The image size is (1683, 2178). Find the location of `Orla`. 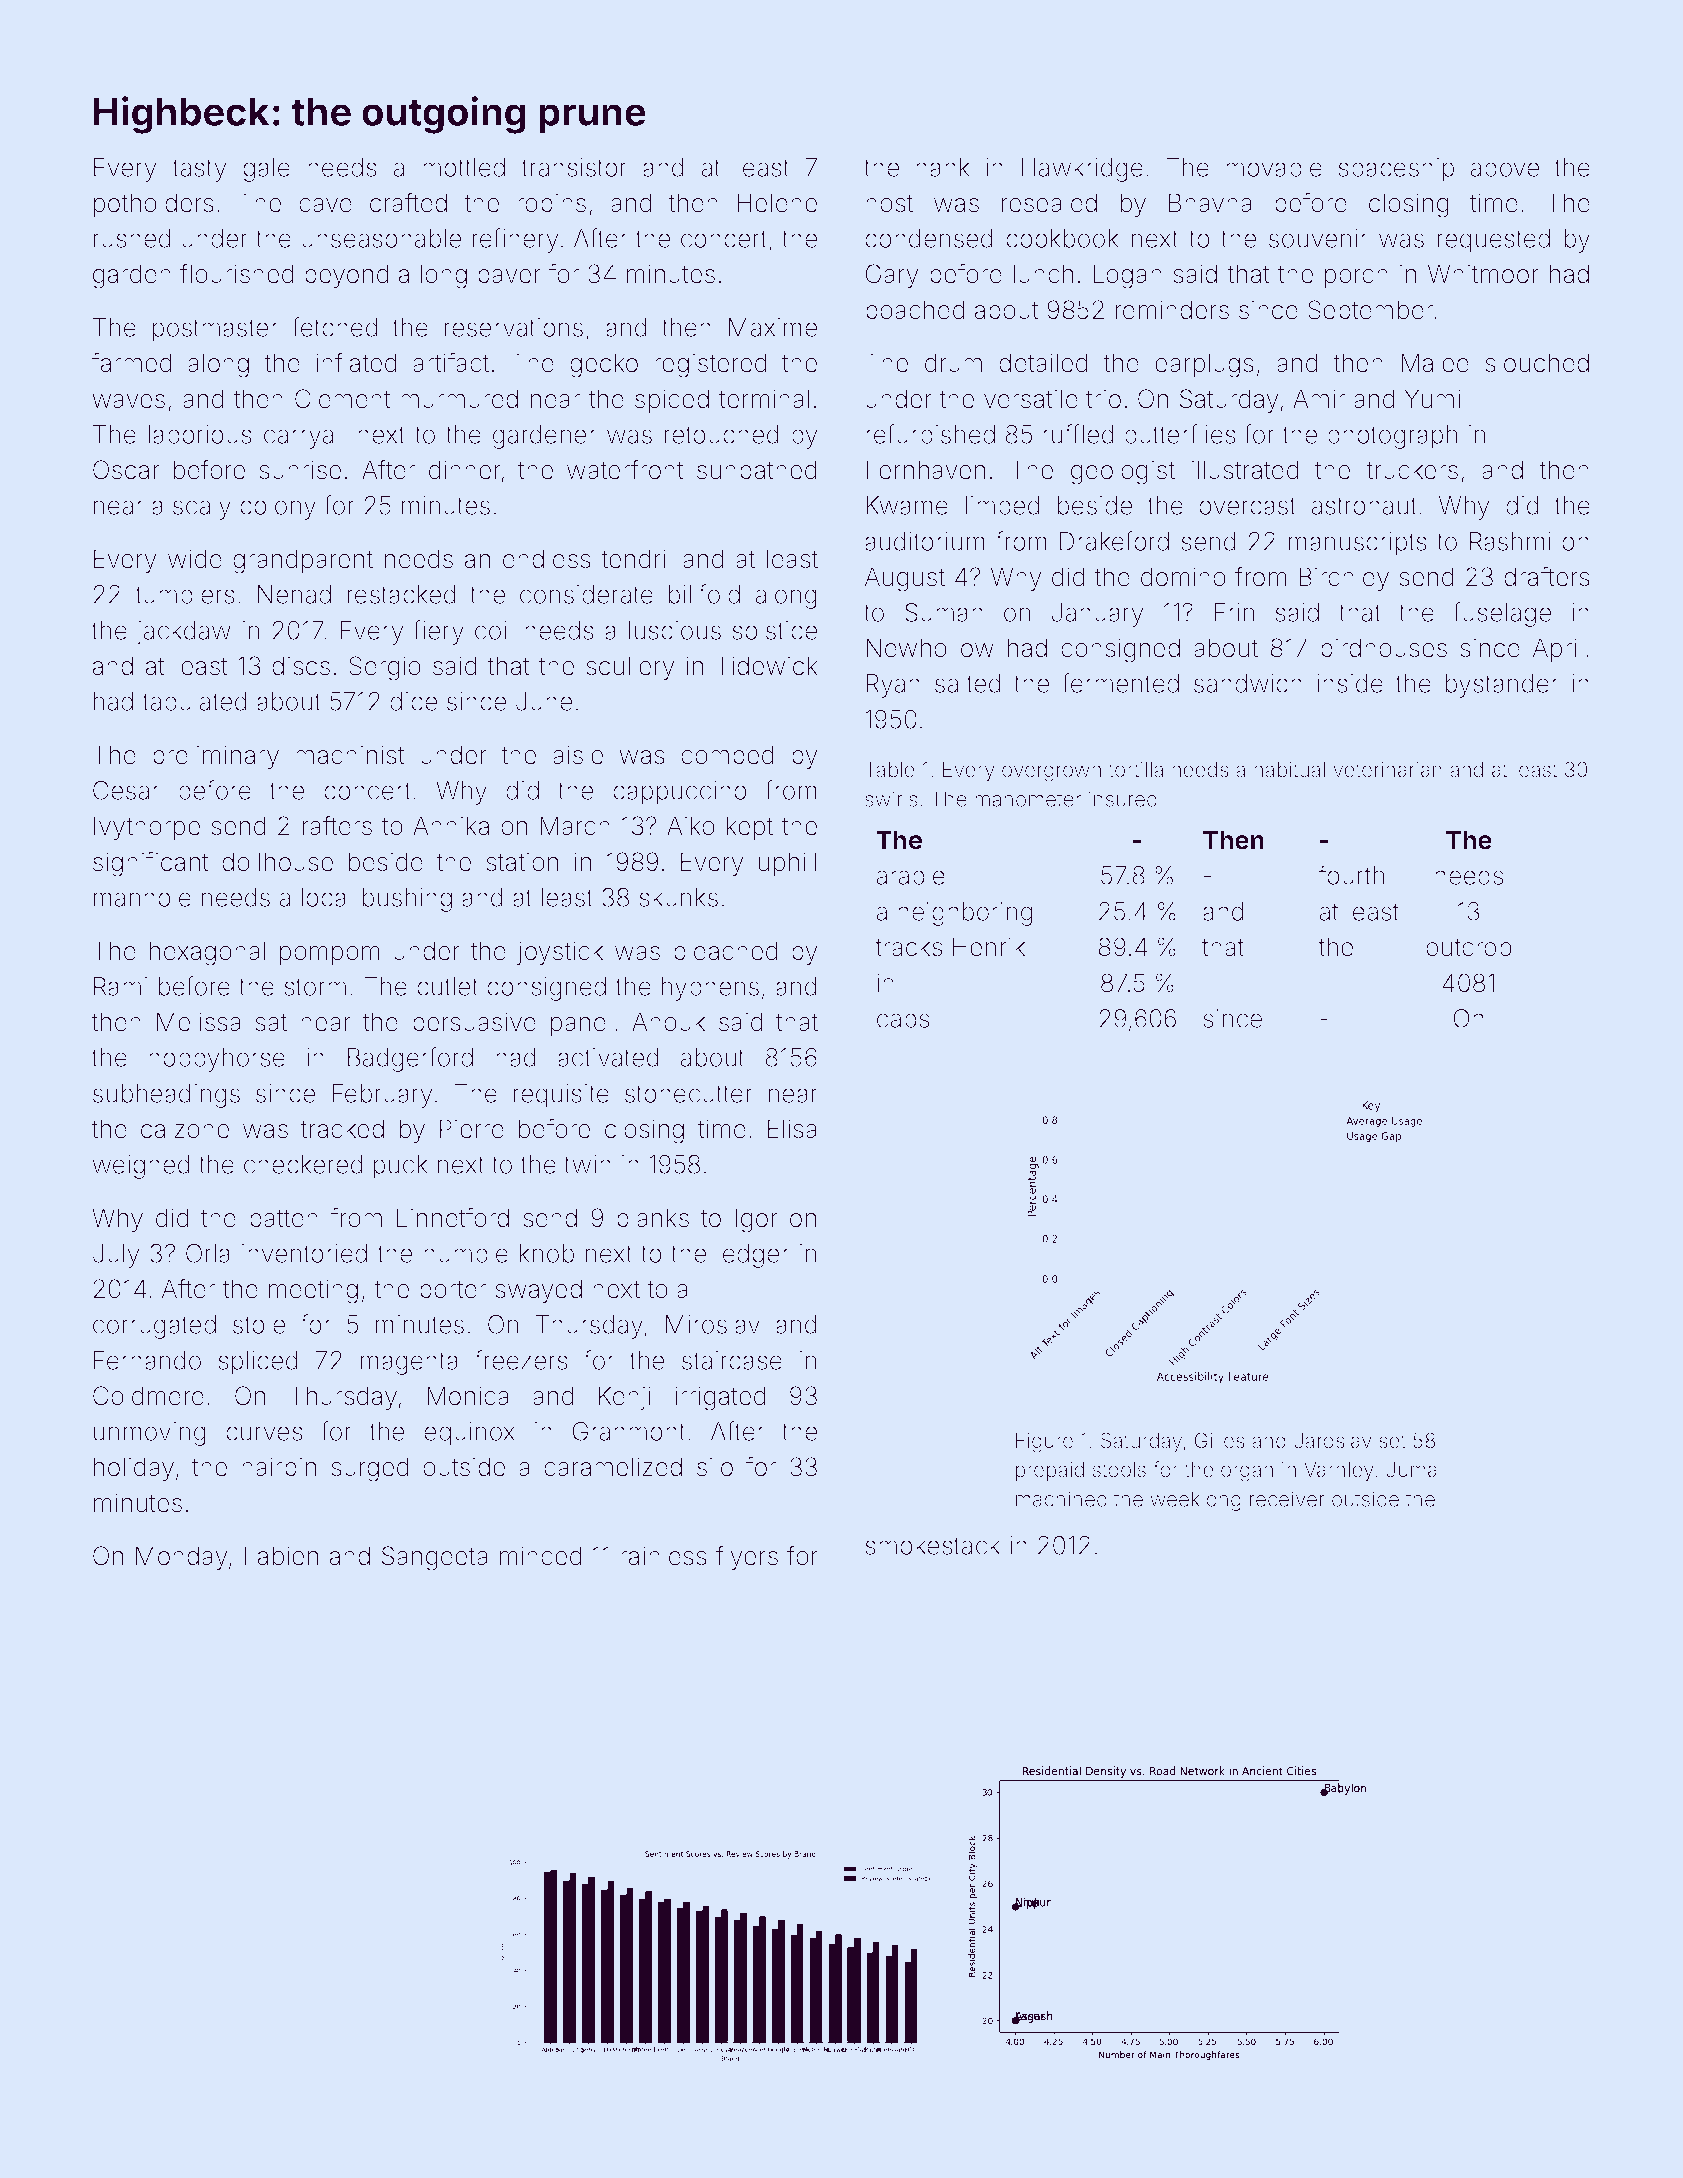

Orla is located at coordinates (208, 1253).
